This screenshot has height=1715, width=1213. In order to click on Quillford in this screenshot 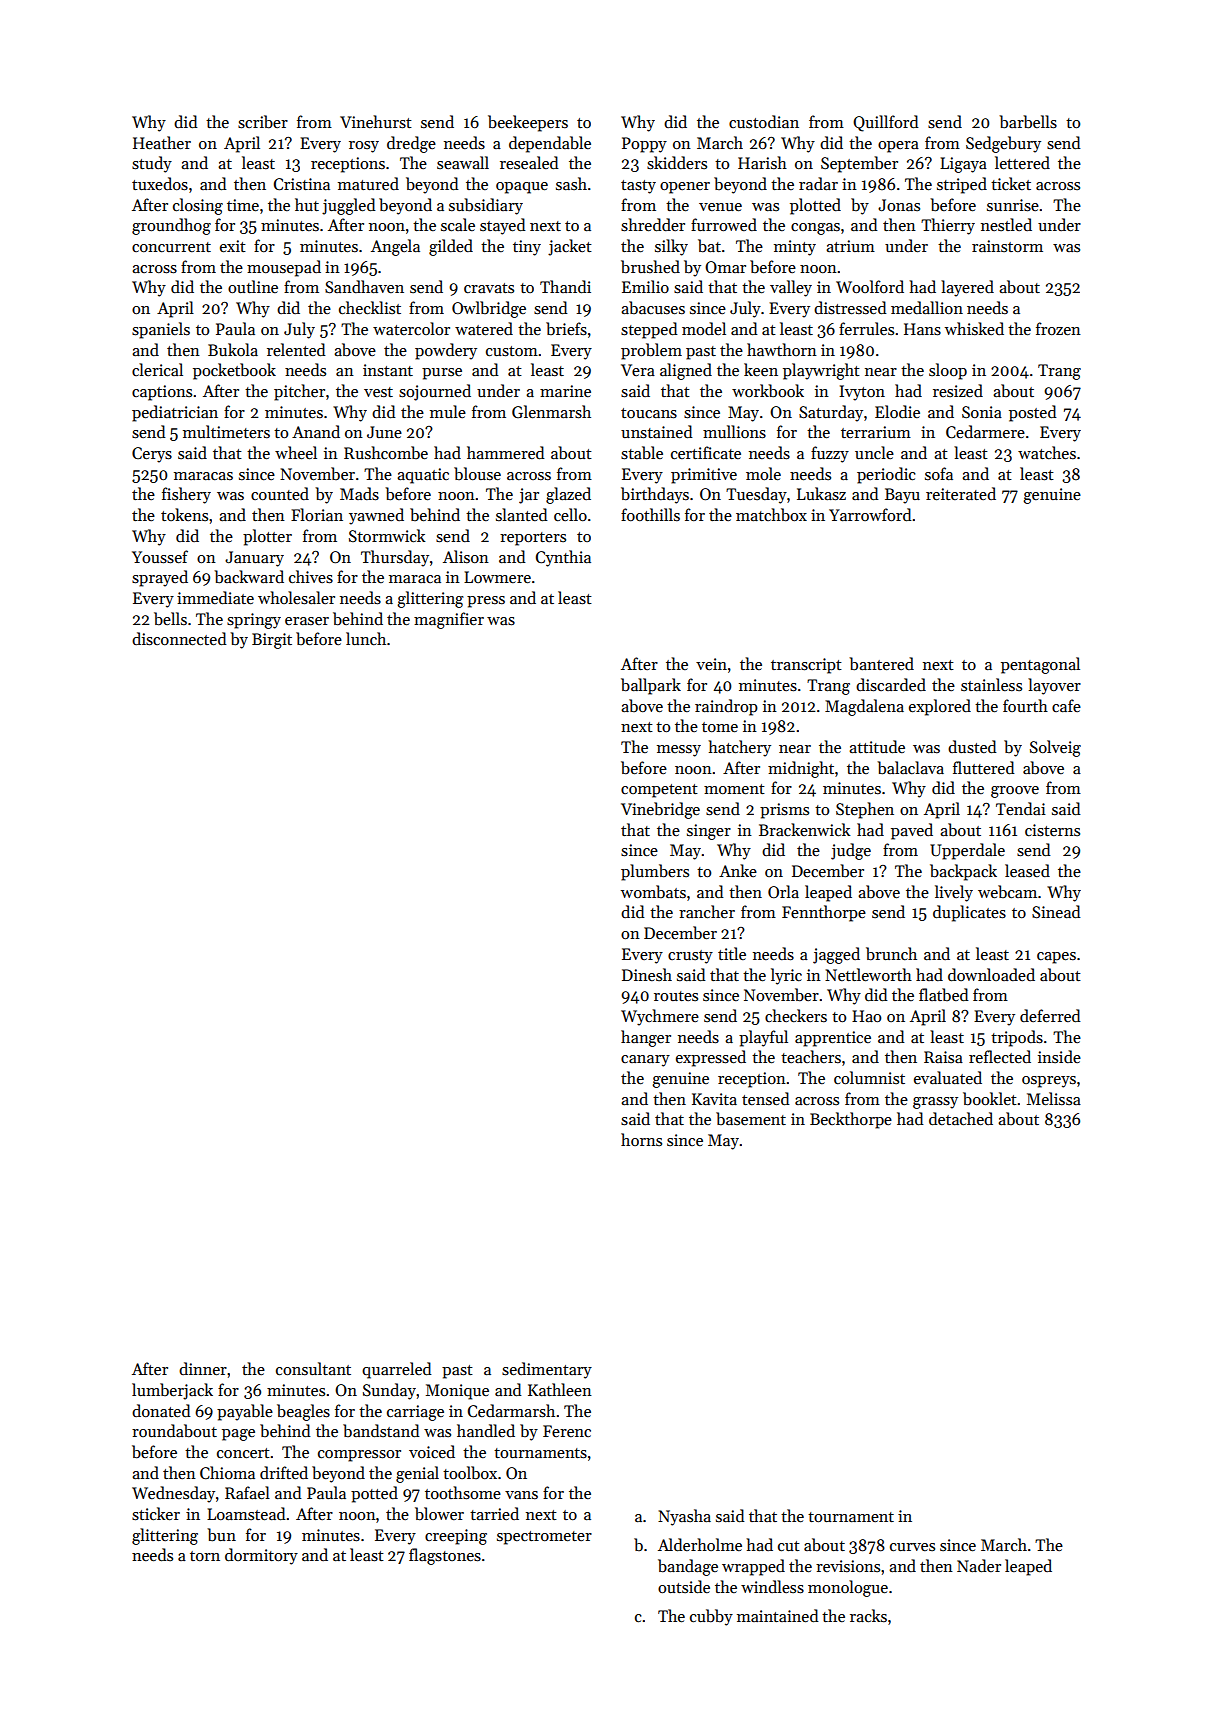, I will do `click(886, 123)`.
